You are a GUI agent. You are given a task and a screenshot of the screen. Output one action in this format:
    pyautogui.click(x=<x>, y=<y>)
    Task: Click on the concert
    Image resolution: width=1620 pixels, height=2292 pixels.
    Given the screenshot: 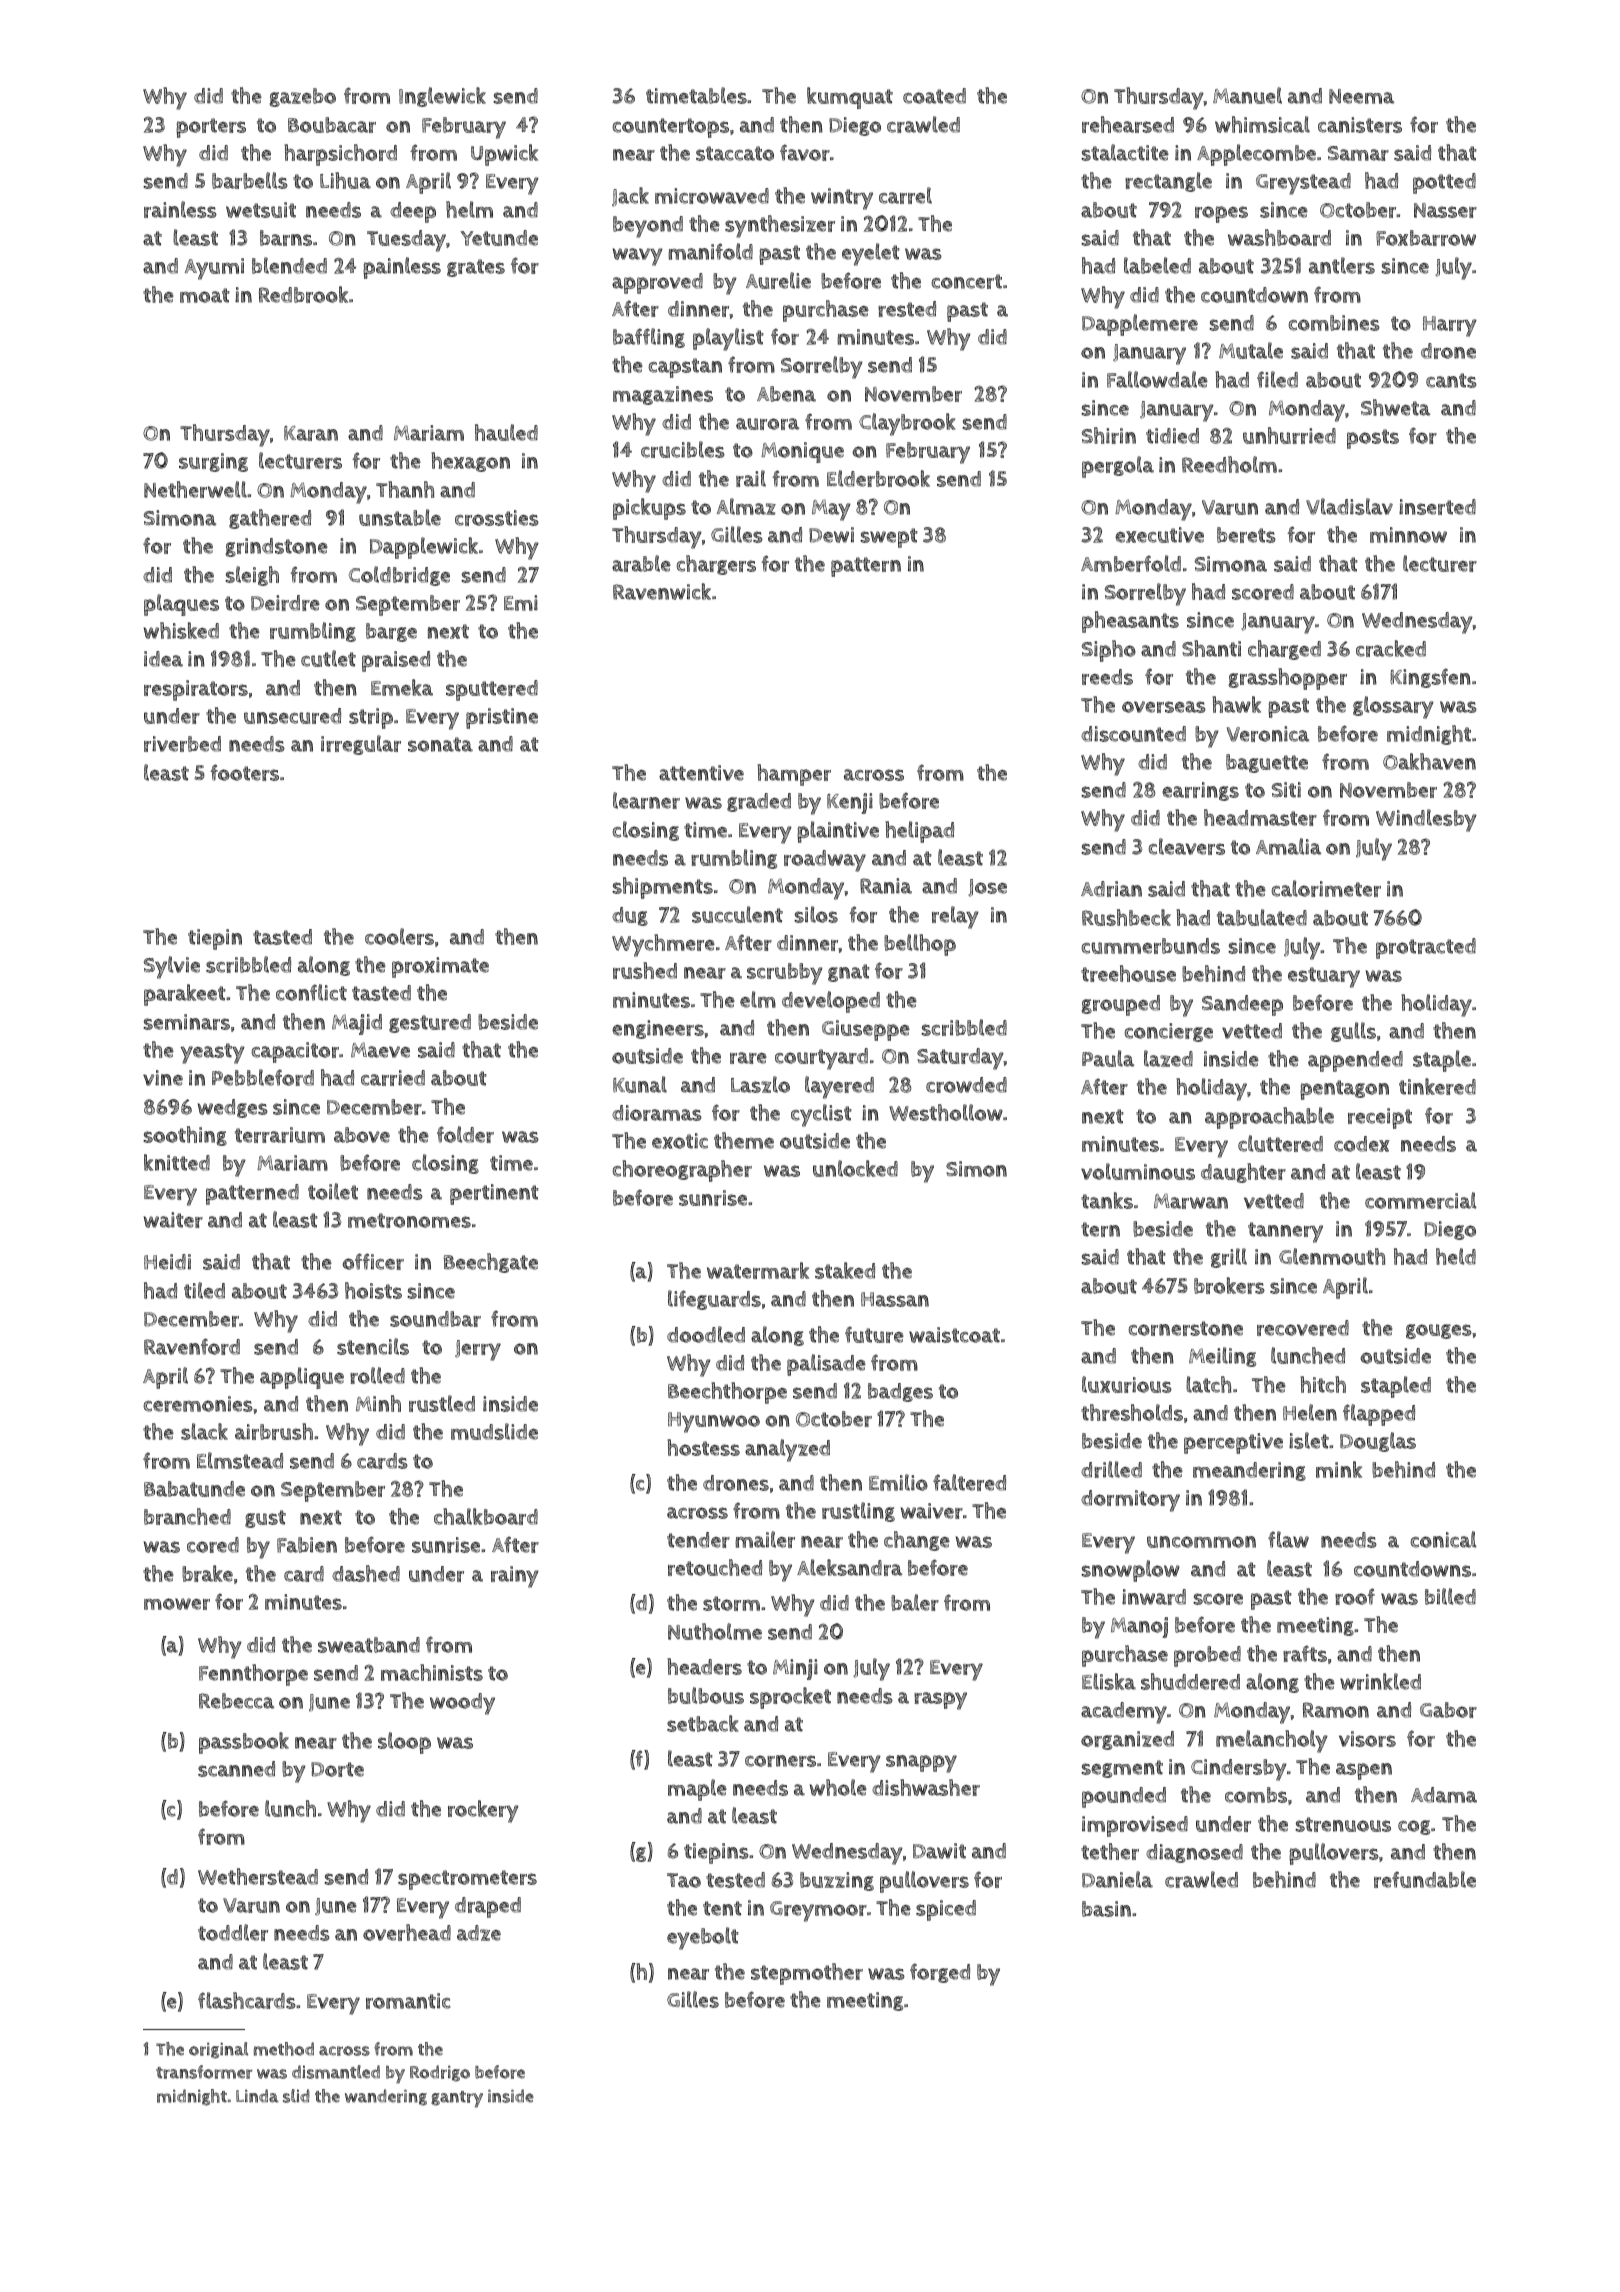 What is the action you would take?
    pyautogui.click(x=967, y=281)
